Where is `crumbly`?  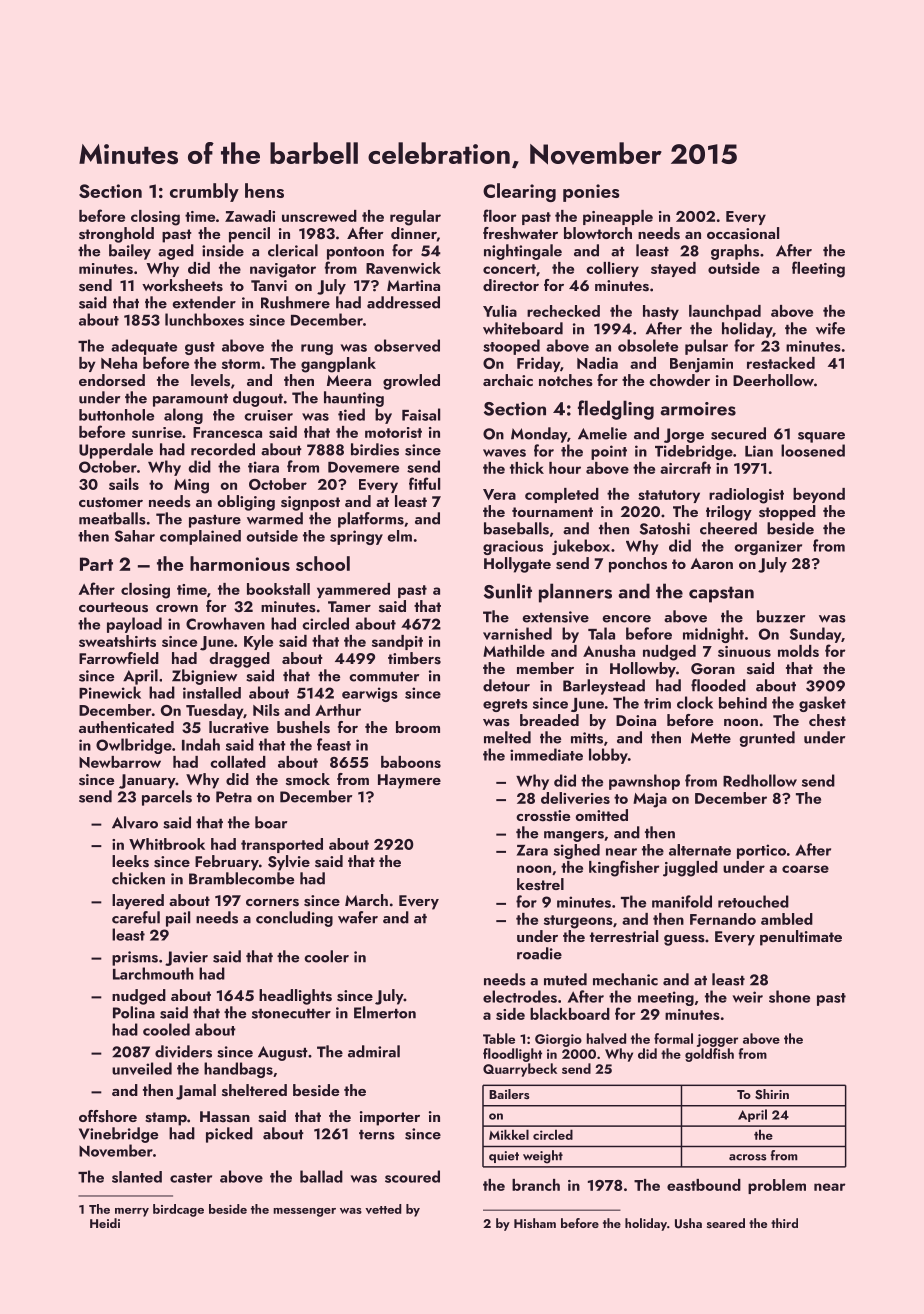
crumbly is located at coordinates (204, 192).
